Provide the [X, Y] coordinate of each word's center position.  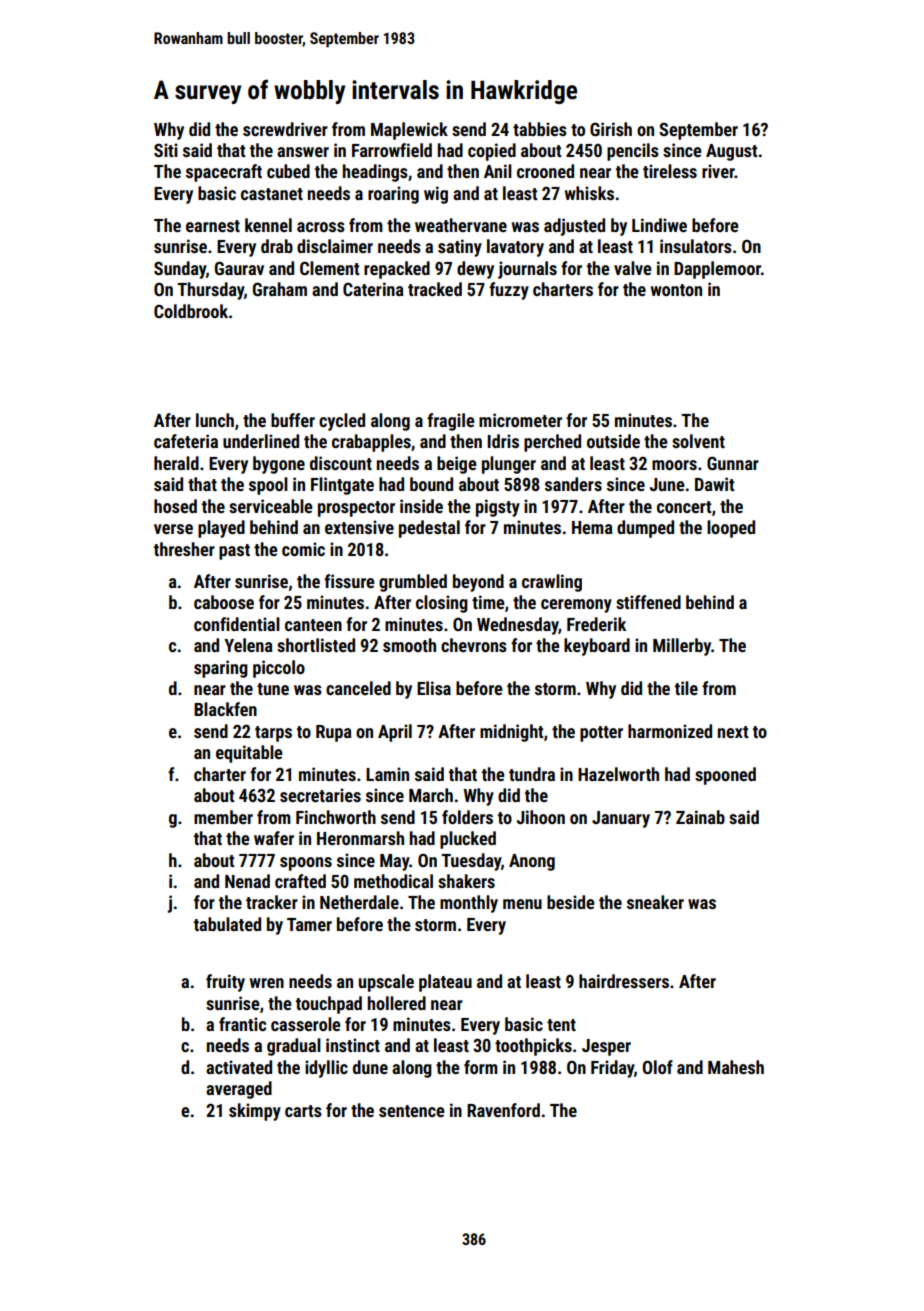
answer [303, 152]
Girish [611, 129]
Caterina [373, 289]
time [488, 602]
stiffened [648, 602]
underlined [261, 441]
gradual [294, 1047]
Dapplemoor [717, 270]
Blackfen [225, 709]
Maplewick [409, 131]
